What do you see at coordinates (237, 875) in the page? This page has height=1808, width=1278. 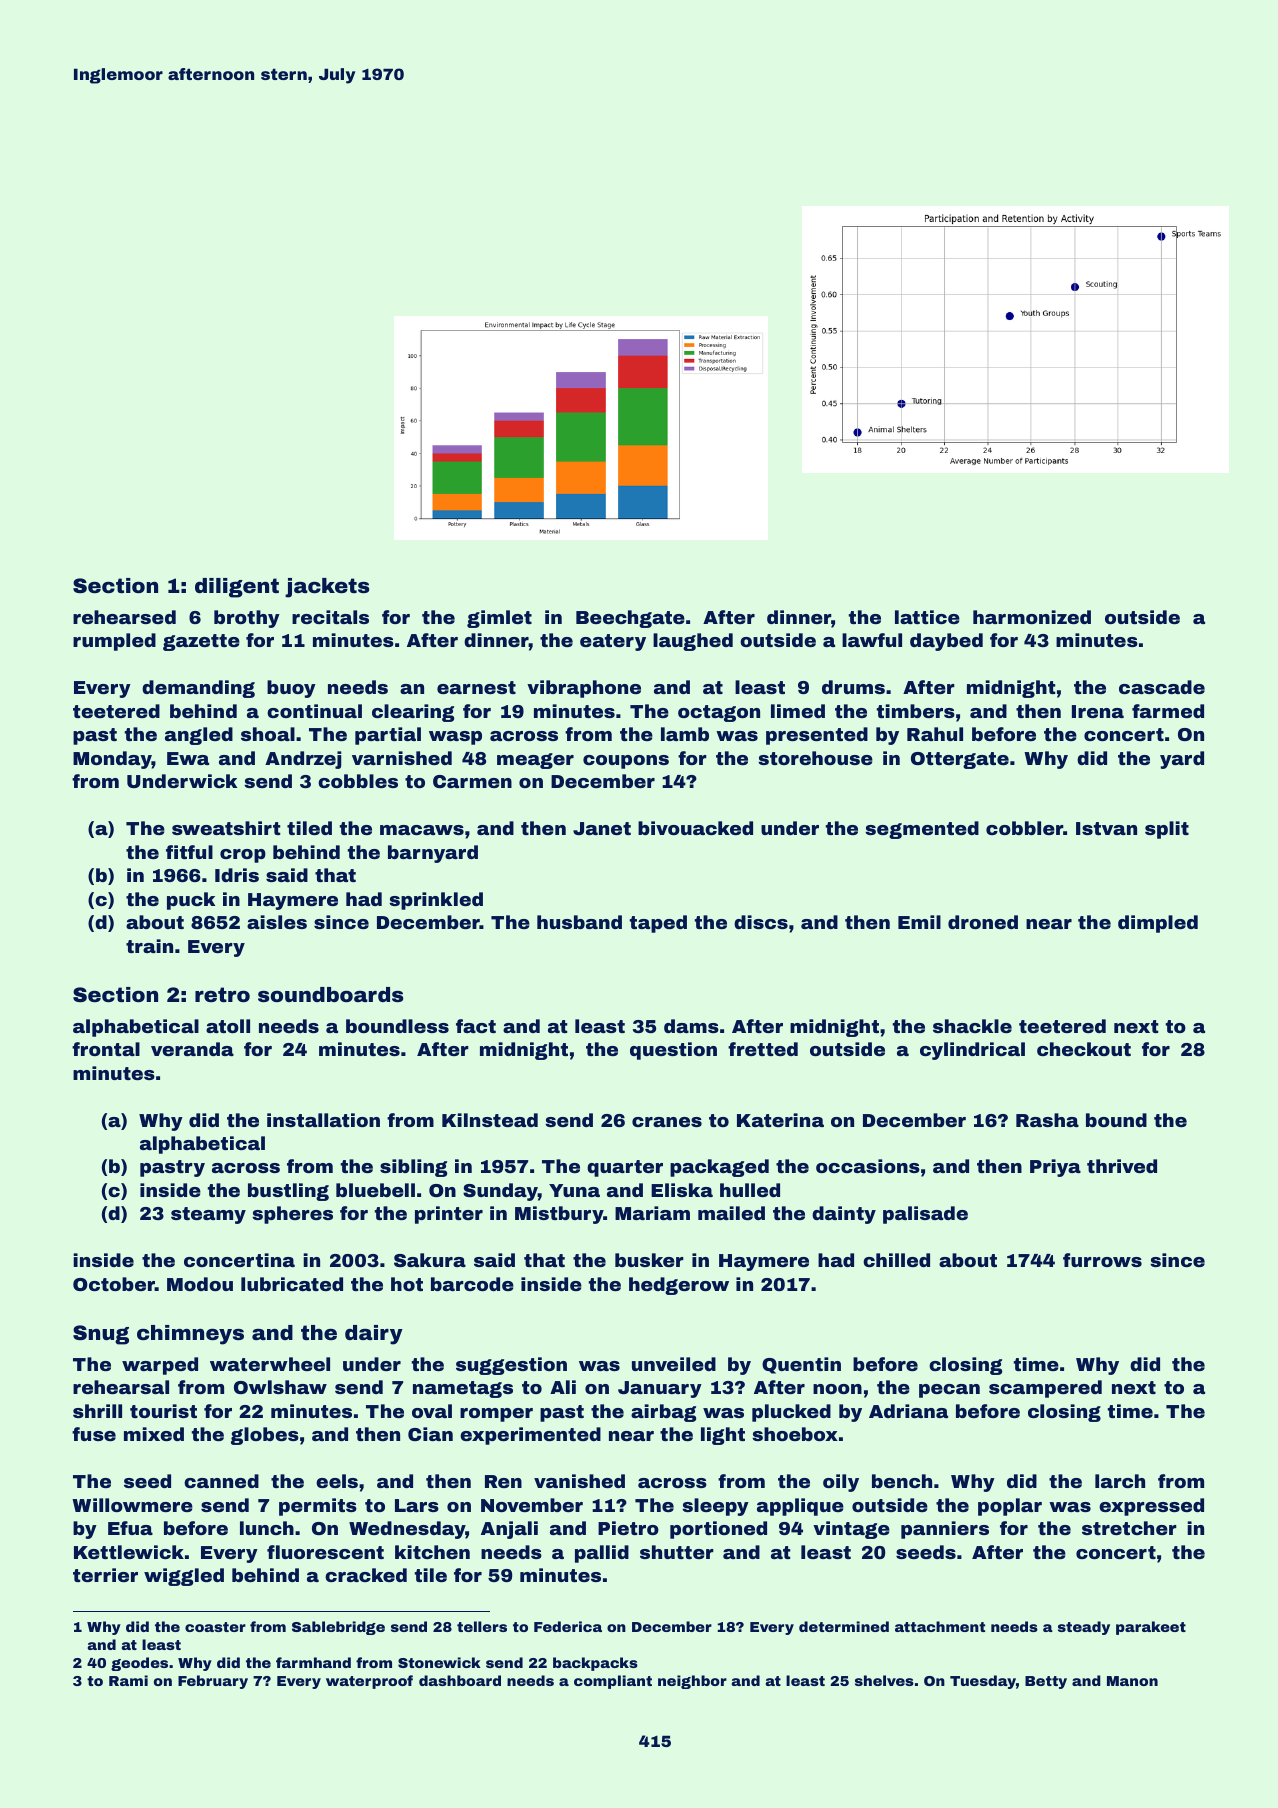 I see `Idris` at bounding box center [237, 875].
